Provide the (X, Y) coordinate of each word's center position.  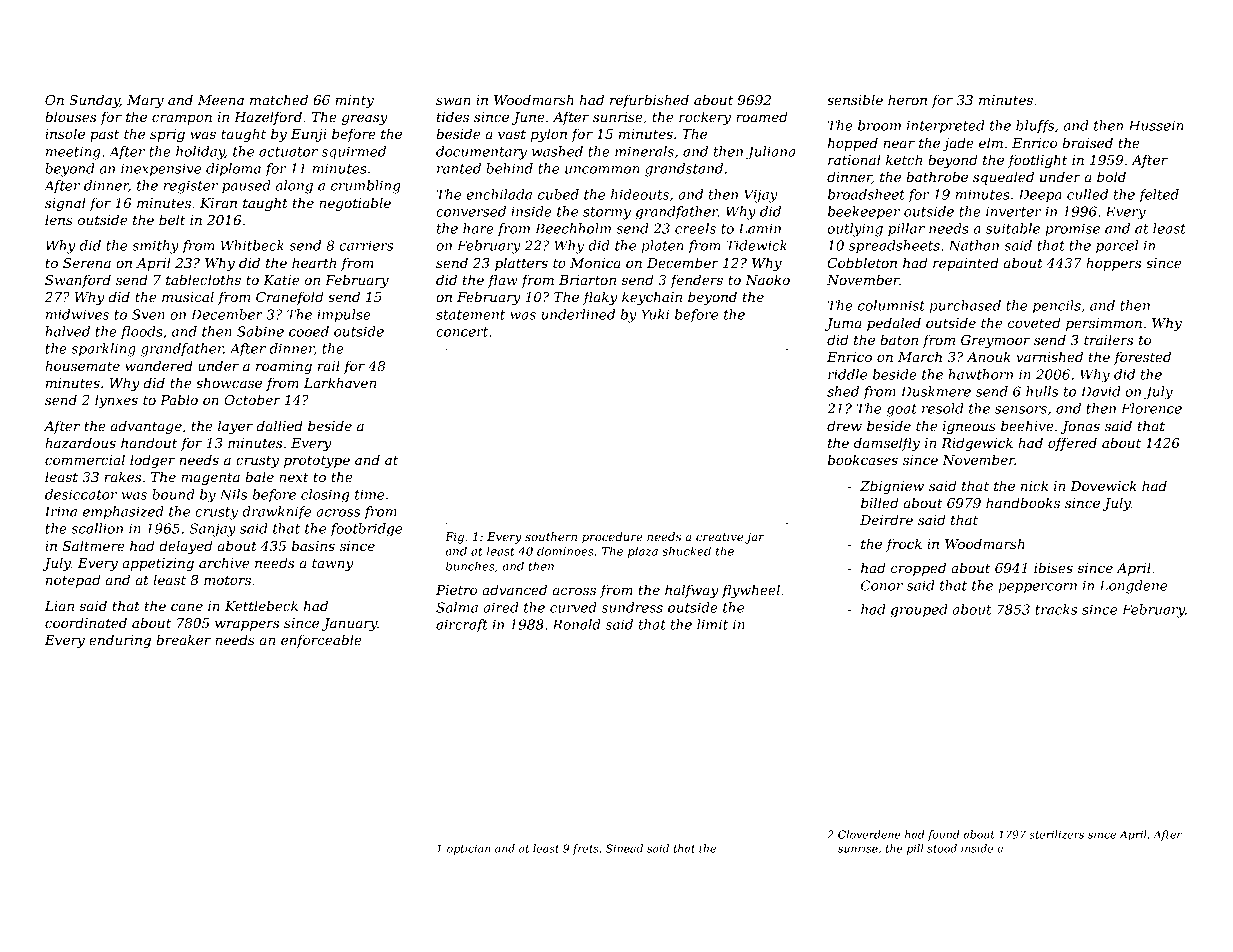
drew (844, 425)
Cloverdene (869, 834)
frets (585, 849)
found (943, 835)
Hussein (1155, 125)
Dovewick (1103, 485)
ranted (459, 168)
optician (468, 849)
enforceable (321, 641)
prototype (317, 461)
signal (65, 204)
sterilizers (1056, 834)
